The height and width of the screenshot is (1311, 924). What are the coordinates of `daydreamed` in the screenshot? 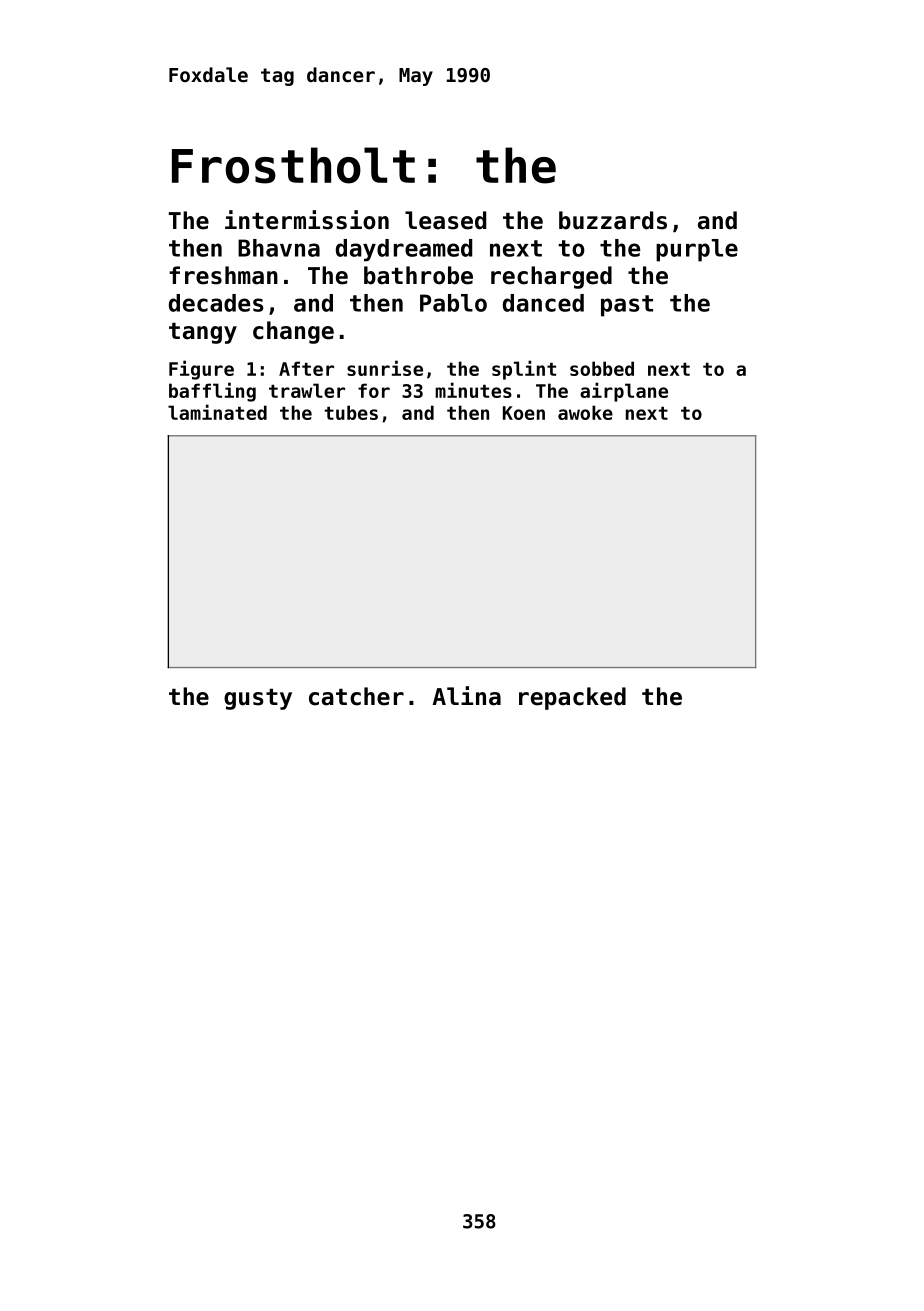 It's located at (404, 250).
